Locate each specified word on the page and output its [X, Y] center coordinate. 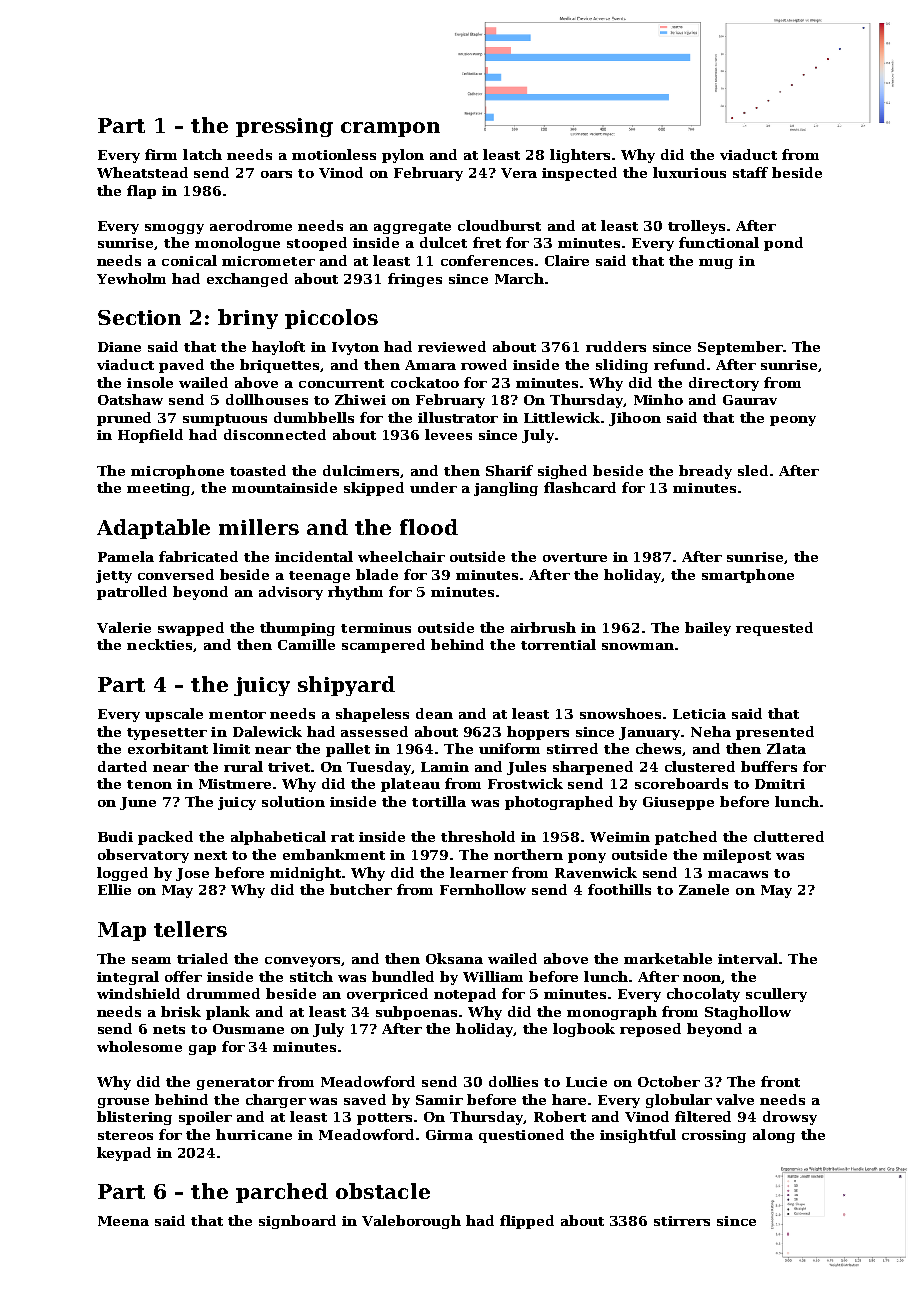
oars [276, 174]
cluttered [789, 836]
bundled [403, 976]
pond [783, 244]
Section [139, 317]
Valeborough [411, 1222]
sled [753, 470]
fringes [415, 280]
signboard [297, 1222]
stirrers [682, 1221]
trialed [202, 958]
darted [122, 766]
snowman [638, 646]
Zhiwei [360, 399]
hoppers [538, 733]
